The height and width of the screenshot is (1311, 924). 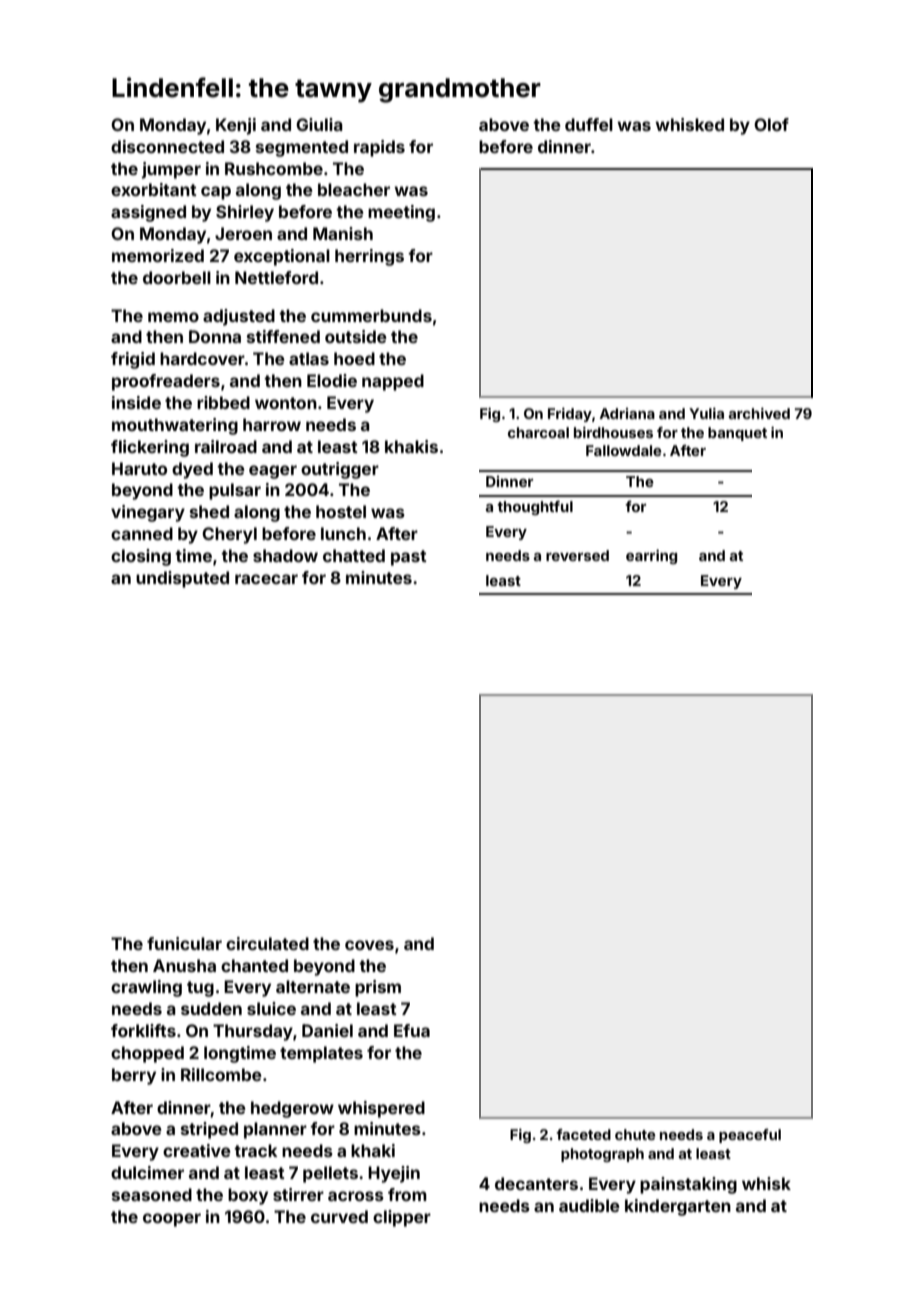 What do you see at coordinates (651, 556) in the screenshot?
I see `earring` at bounding box center [651, 556].
